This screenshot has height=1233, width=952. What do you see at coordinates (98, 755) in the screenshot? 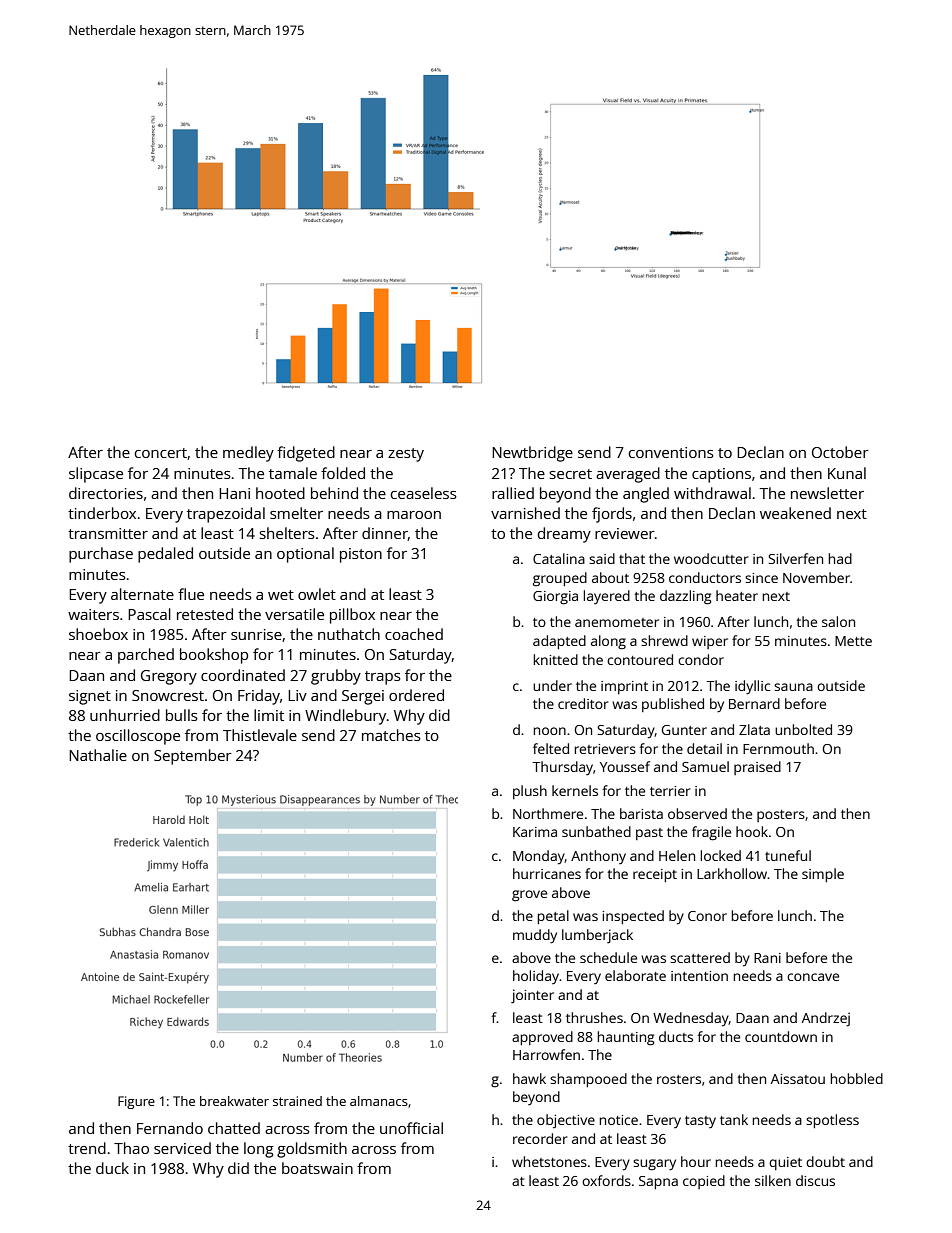
I see `Nathalie` at bounding box center [98, 755].
